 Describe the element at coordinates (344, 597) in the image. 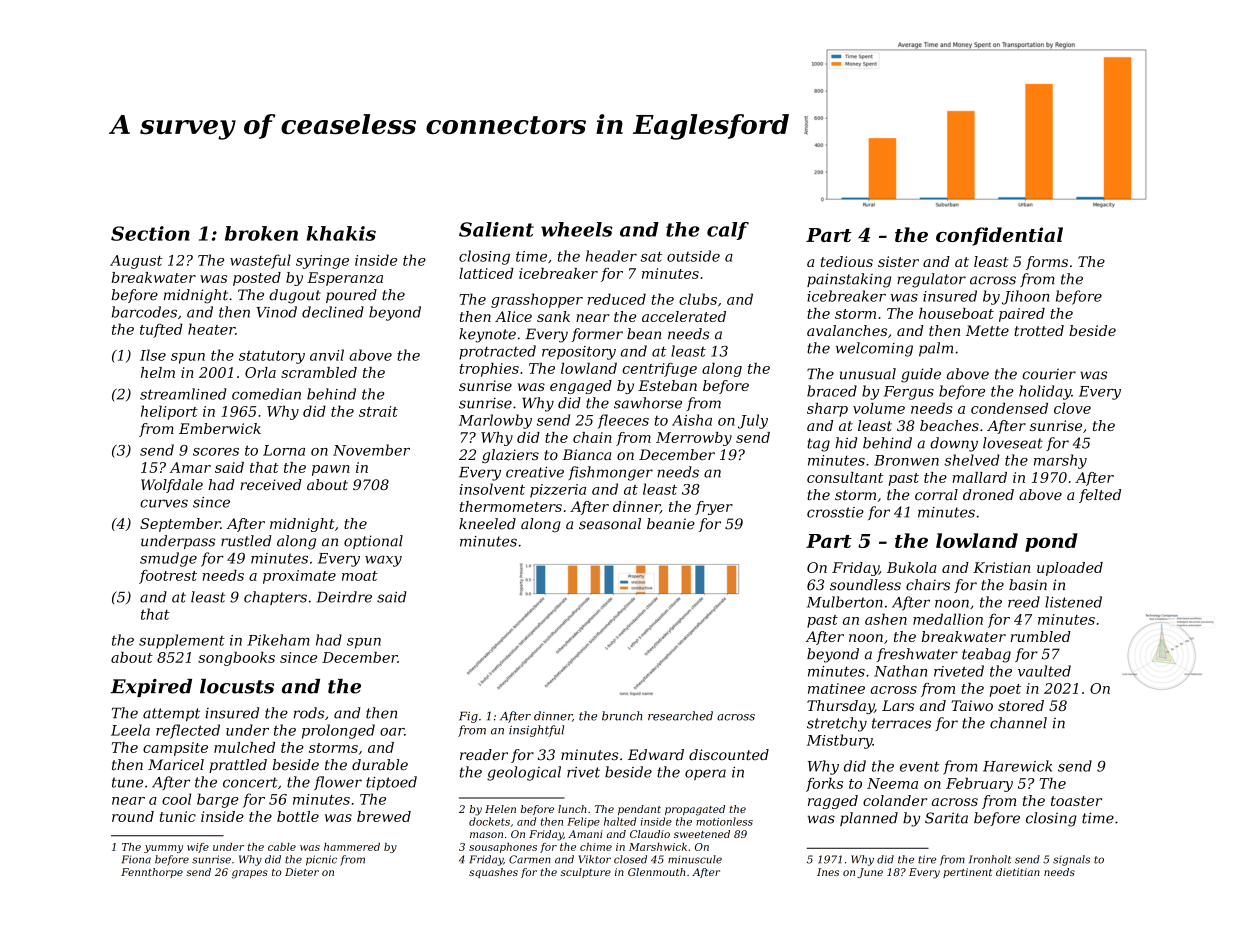

I see `Deirdre` at that location.
